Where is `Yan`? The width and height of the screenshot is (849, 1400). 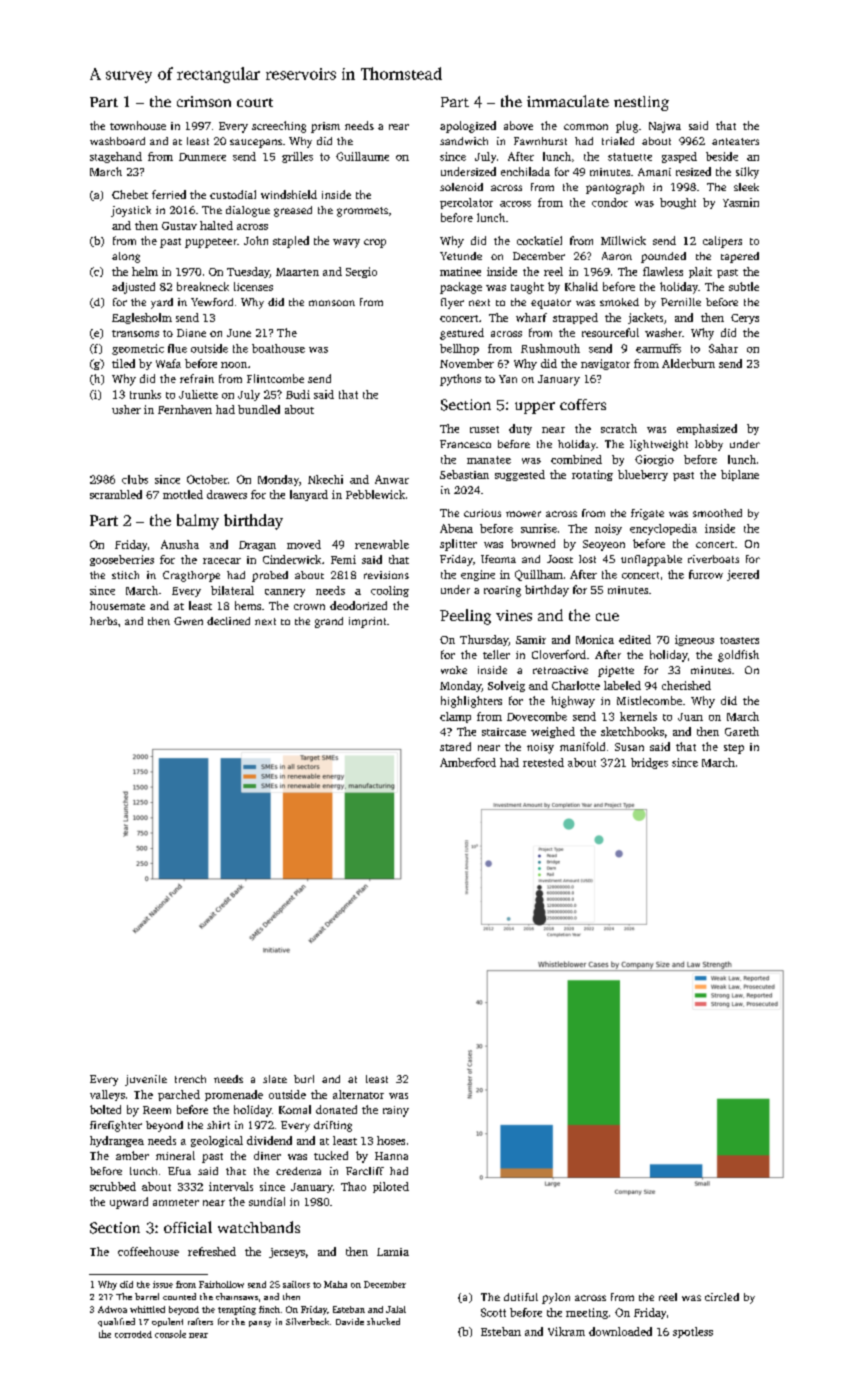
Yan is located at coordinates (508, 379).
